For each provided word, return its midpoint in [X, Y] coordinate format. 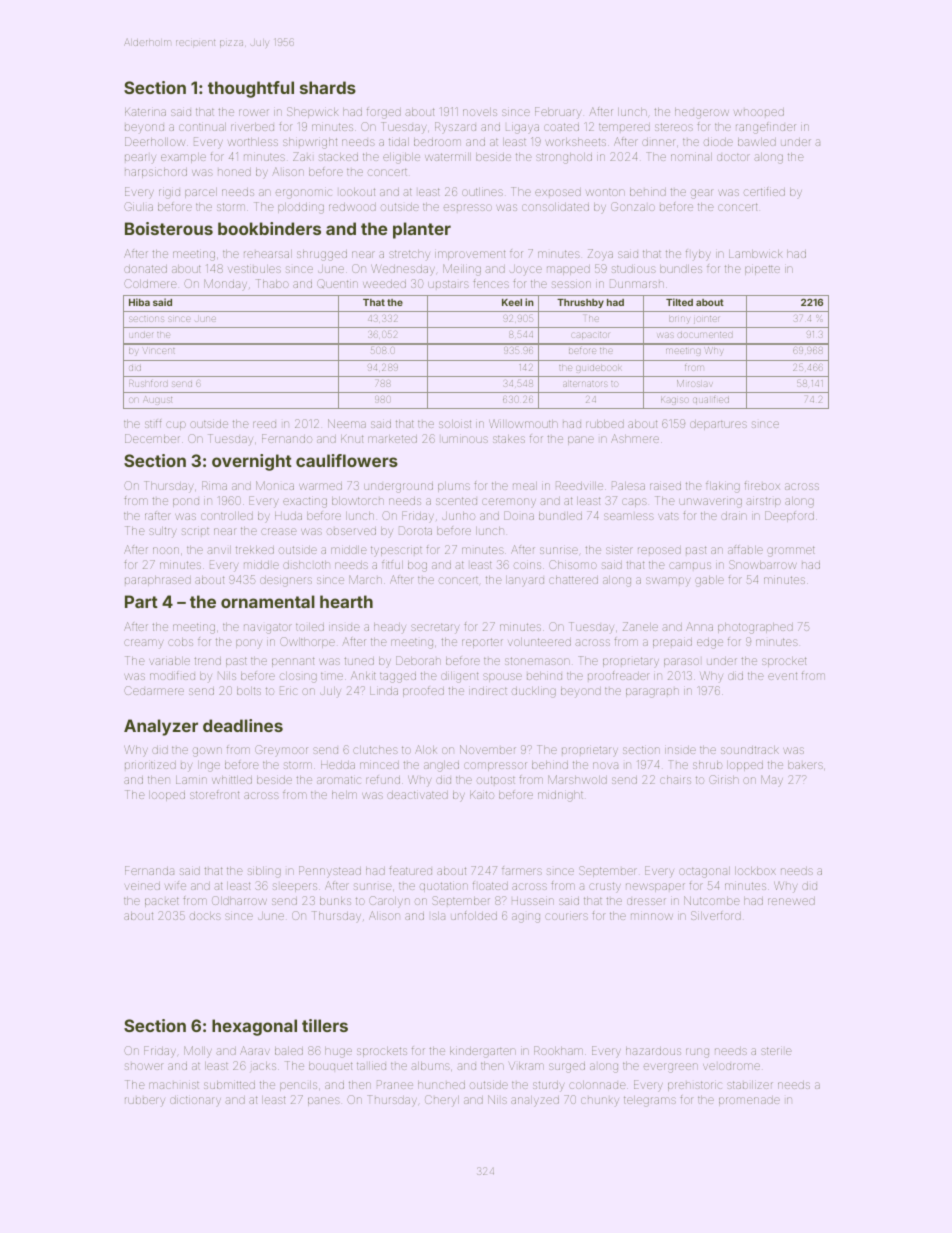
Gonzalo [633, 206]
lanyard [525, 581]
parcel [201, 193]
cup [176, 425]
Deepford [789, 516]
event [782, 676]
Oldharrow [239, 900]
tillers [325, 1025]
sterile [776, 1051]
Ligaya [522, 129]
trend [207, 661]
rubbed [605, 424]
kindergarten [483, 1052]
